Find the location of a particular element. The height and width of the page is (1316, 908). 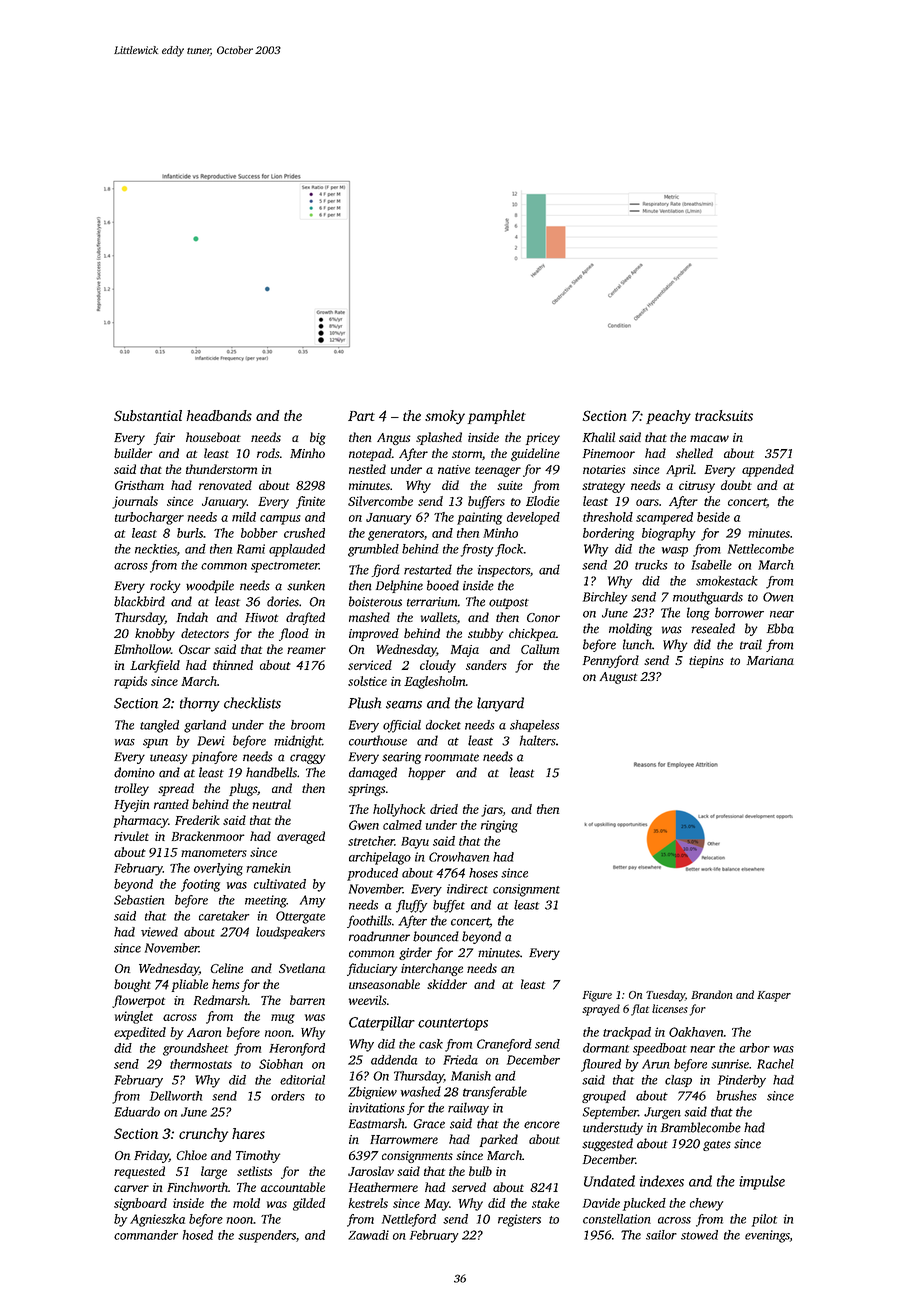

hosed is located at coordinates (198, 1235).
